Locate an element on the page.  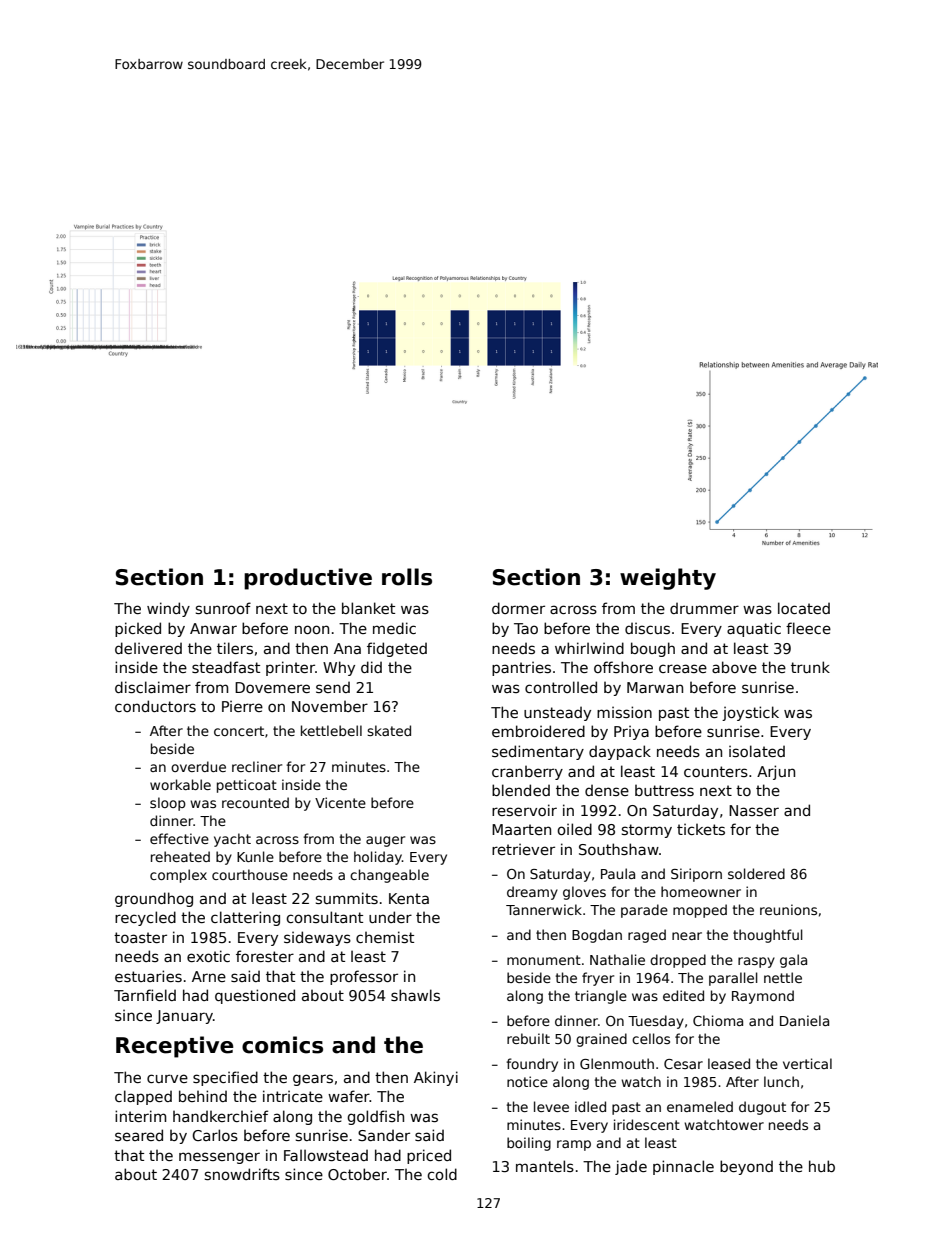
mopped is located at coordinates (700, 911).
